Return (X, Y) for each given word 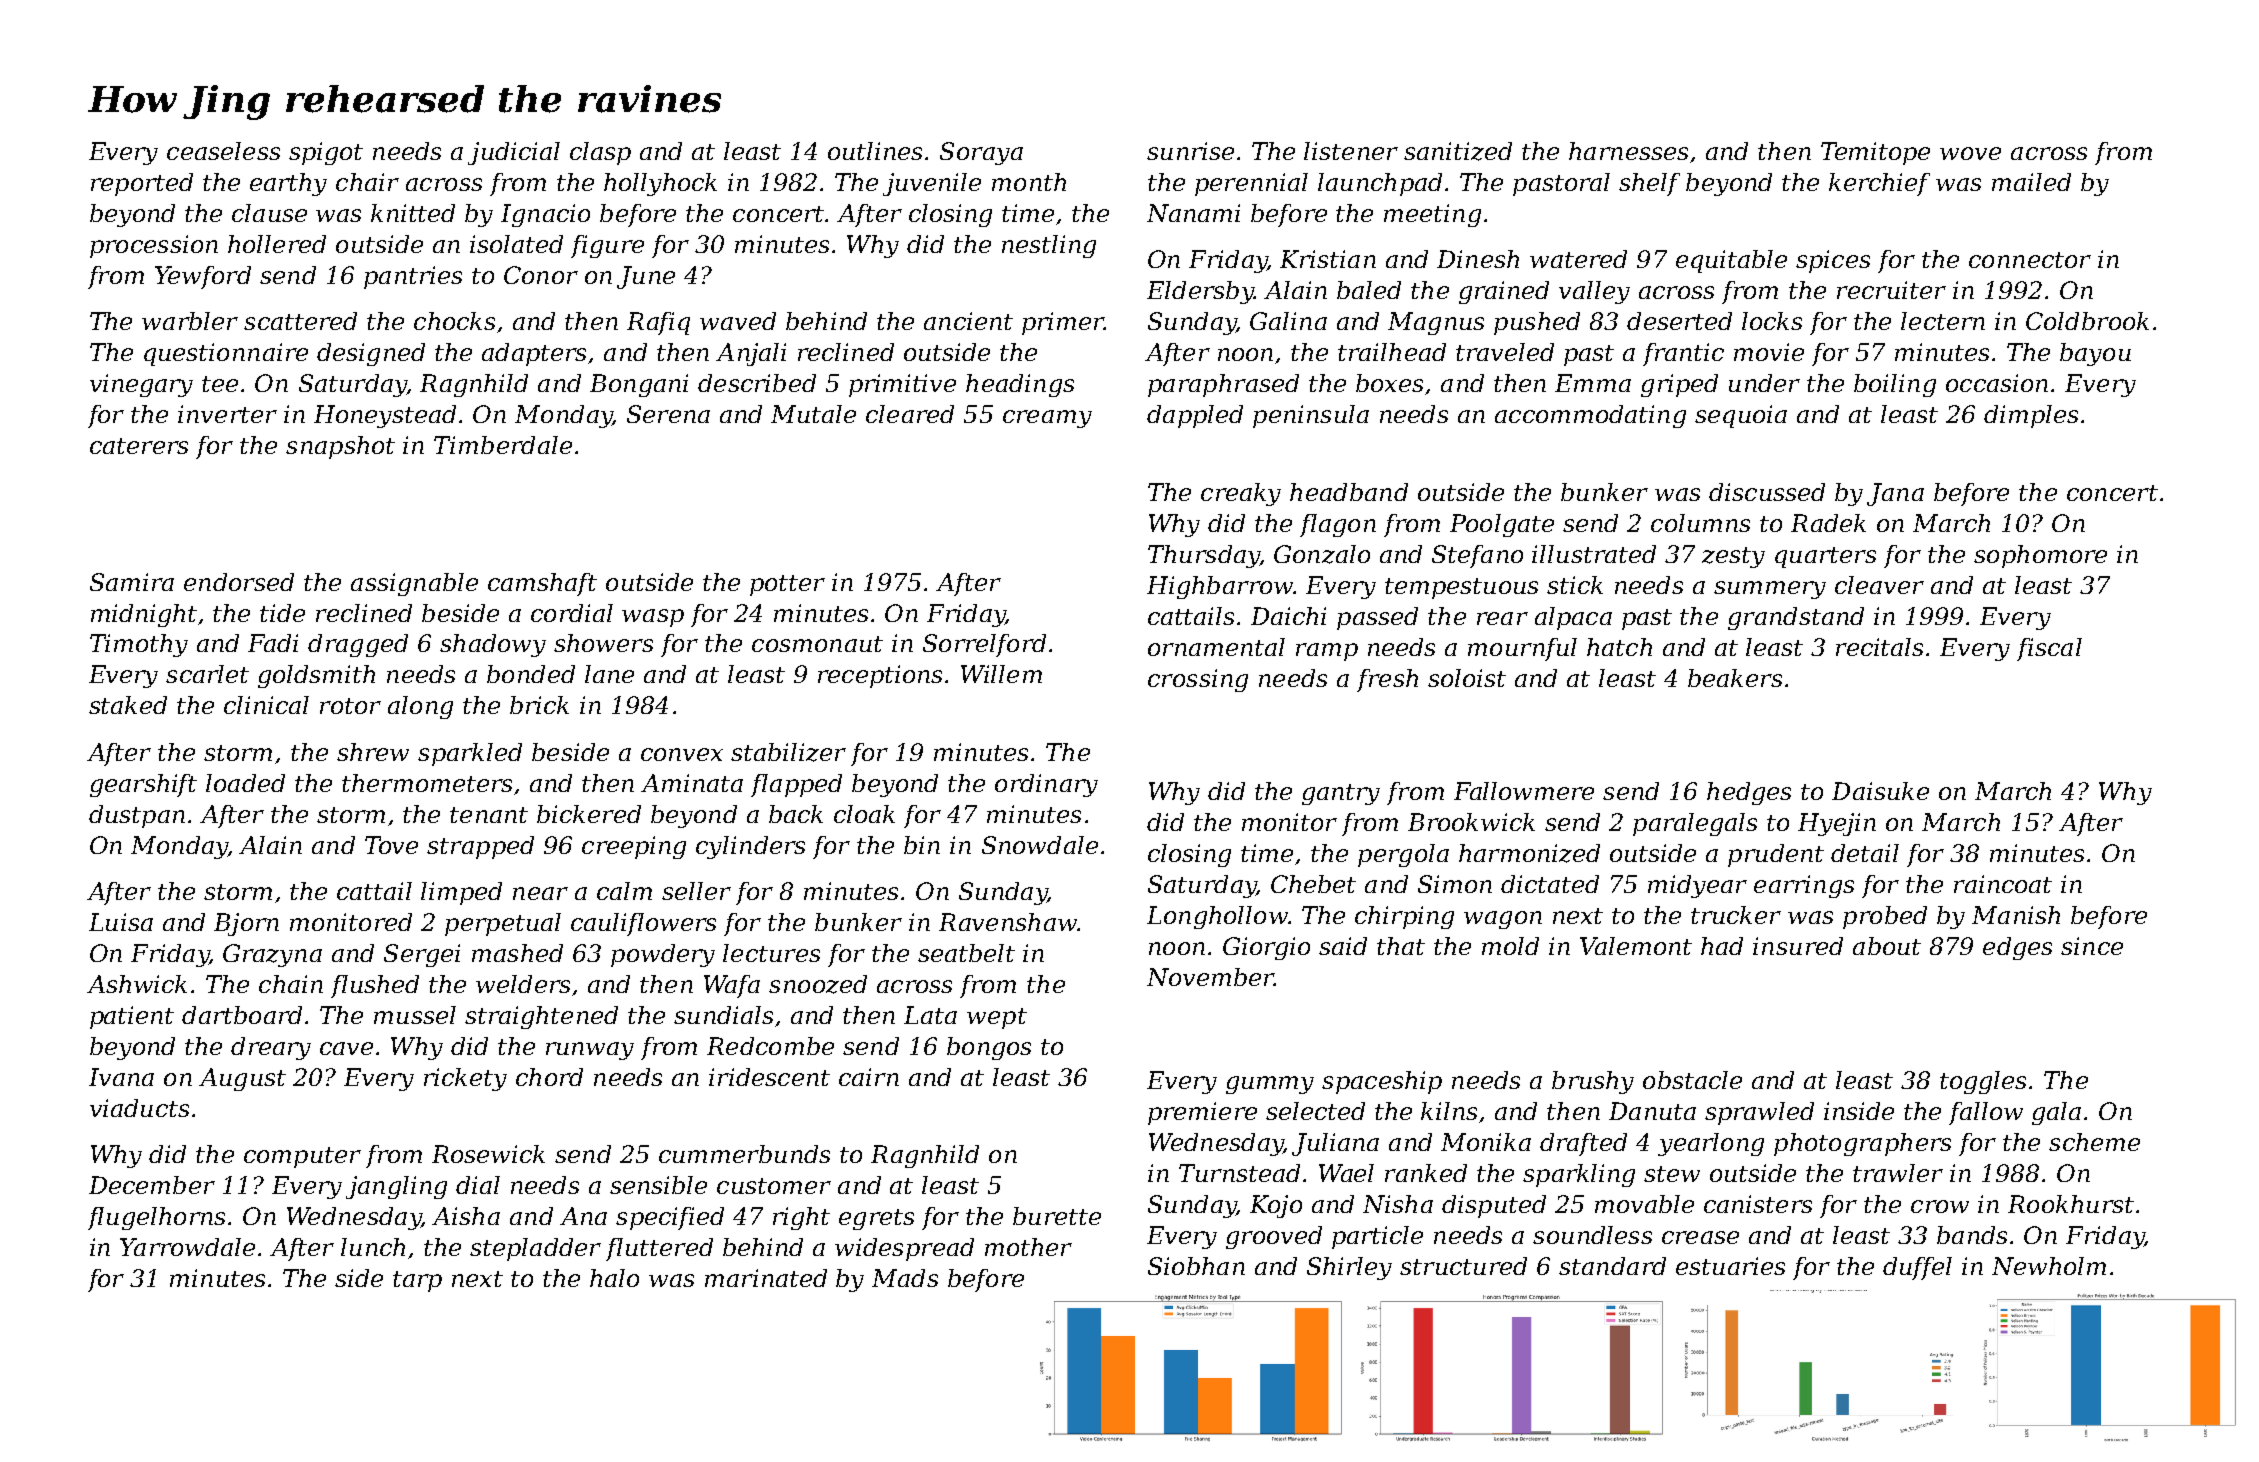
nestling (1049, 246)
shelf (1649, 184)
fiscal (2049, 649)
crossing (1198, 680)
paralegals (1695, 824)
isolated (516, 244)
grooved (1274, 1237)
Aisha (466, 1216)
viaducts (139, 1108)
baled (1369, 290)
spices (1833, 261)
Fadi (273, 643)
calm (624, 891)
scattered (300, 321)
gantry (1341, 794)
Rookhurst (2071, 1204)
